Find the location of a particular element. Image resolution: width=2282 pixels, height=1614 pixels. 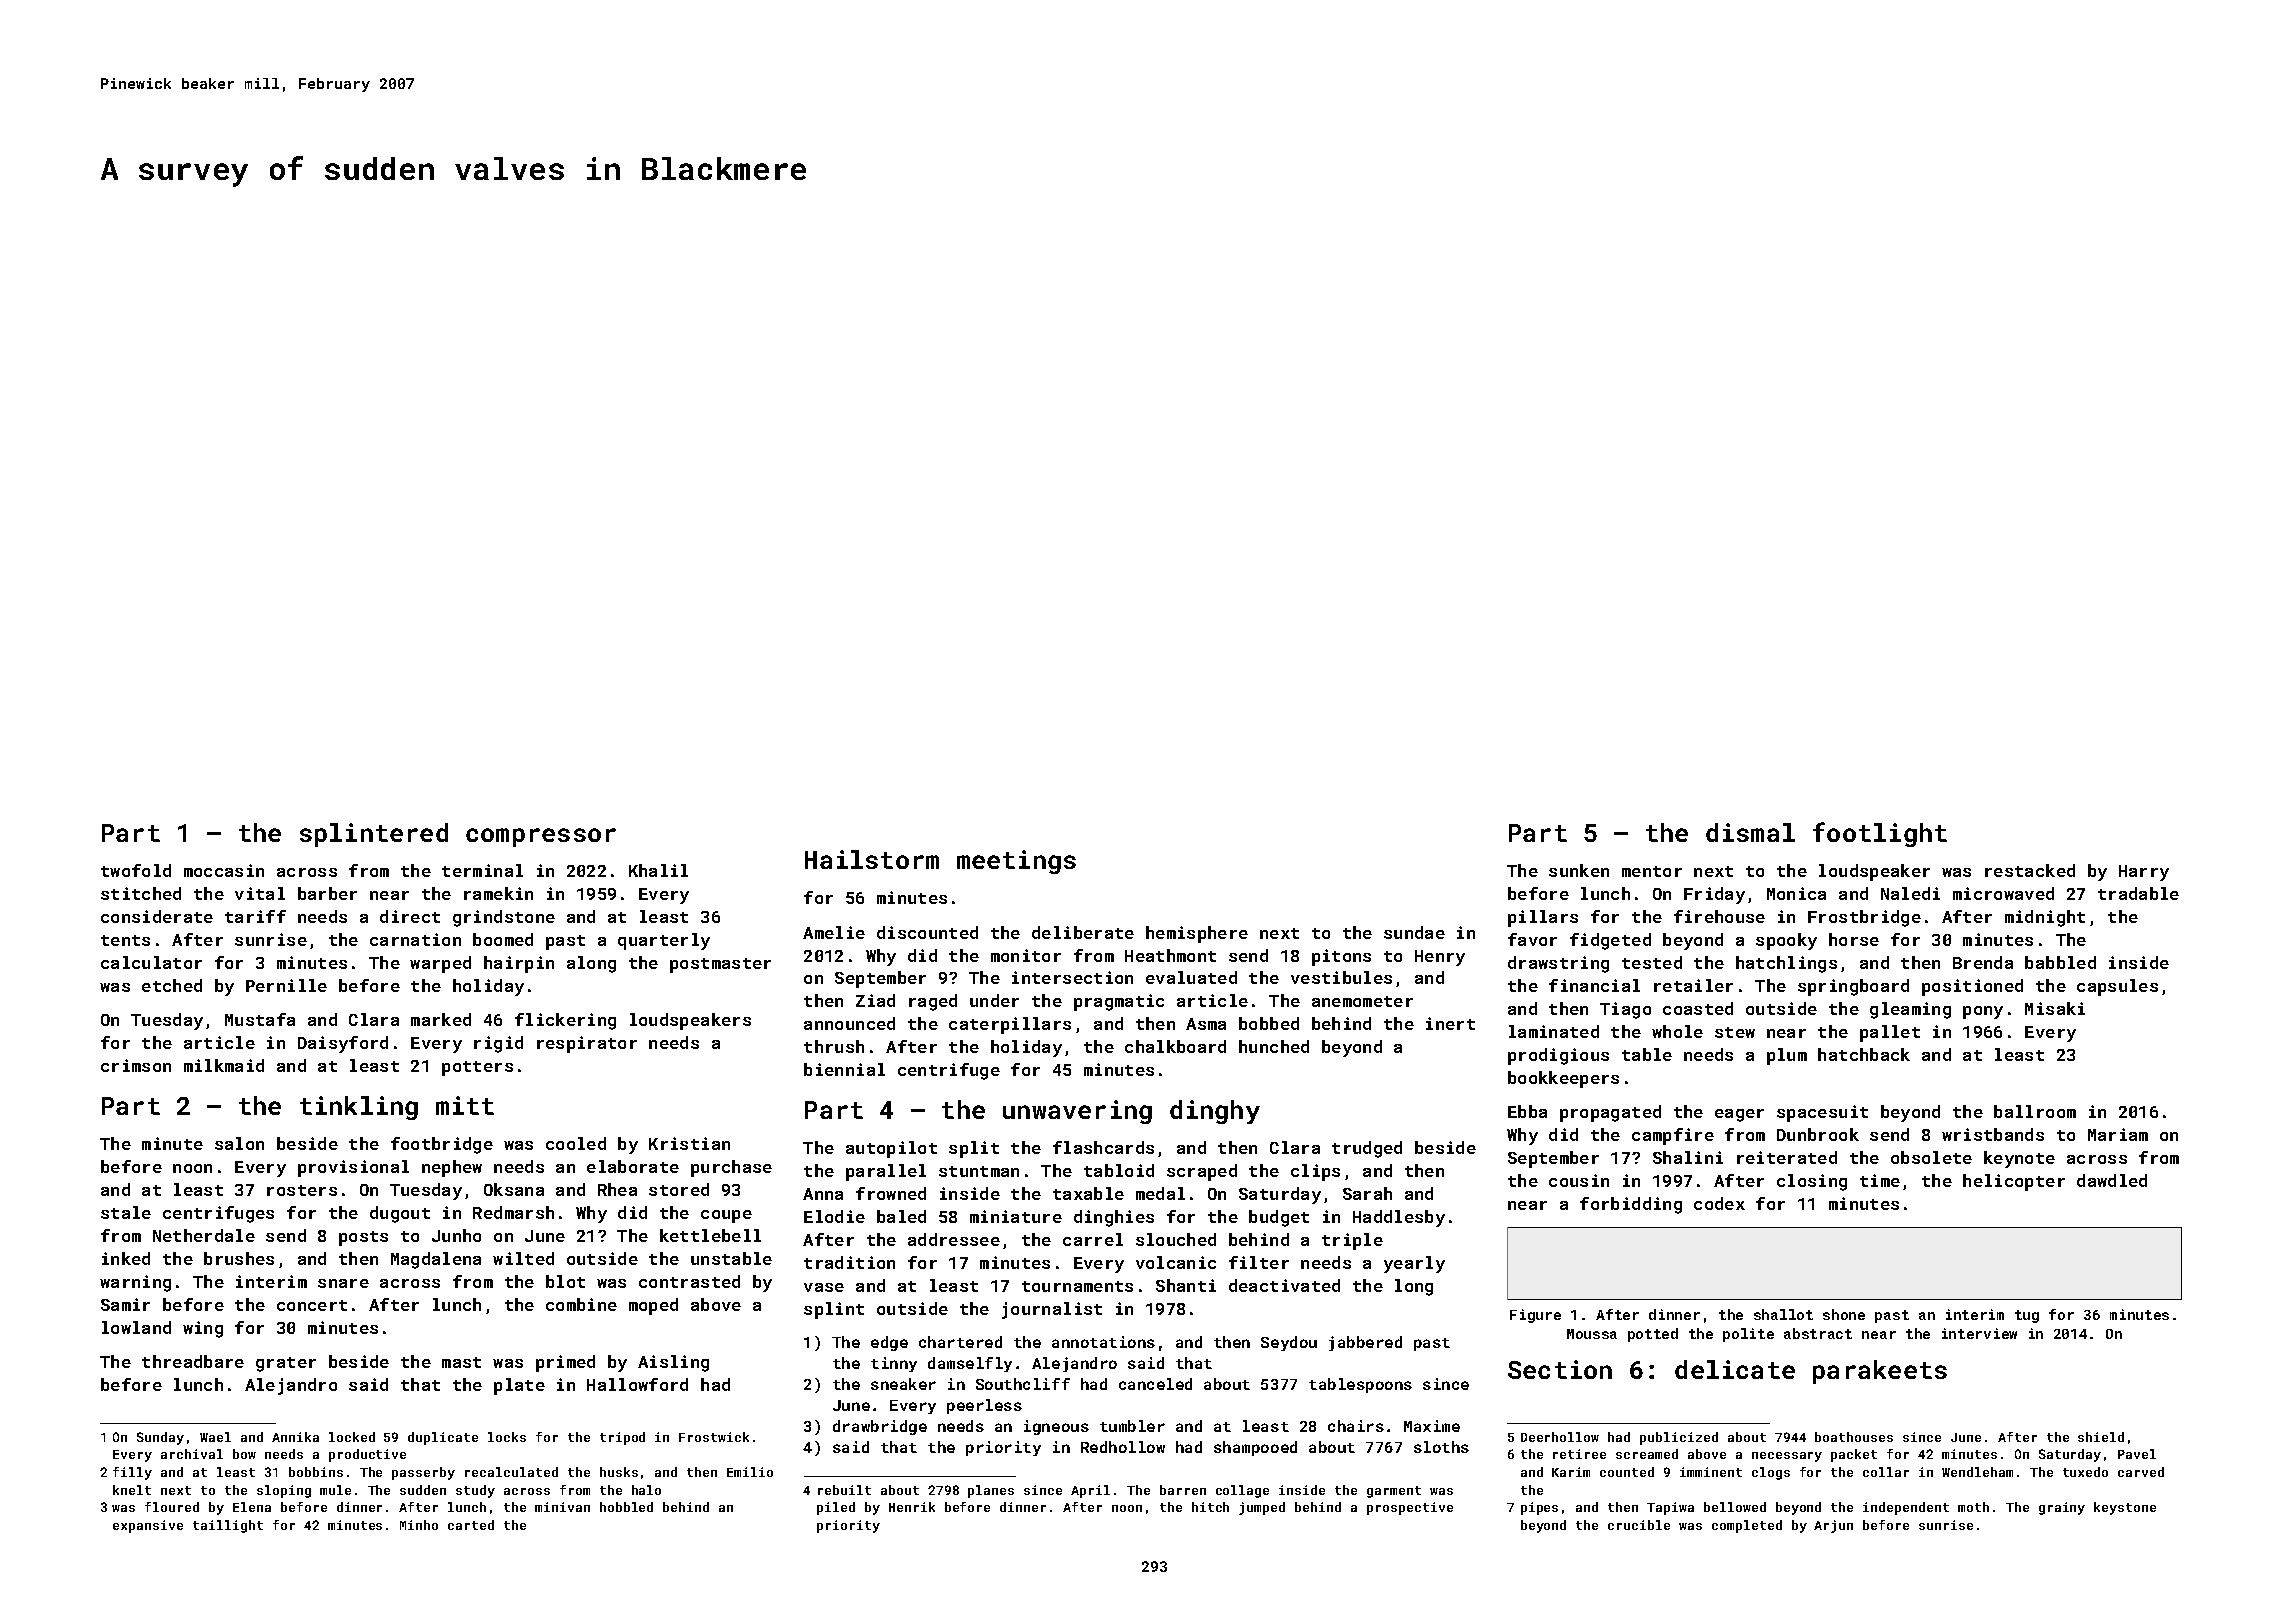

Arjun is located at coordinates (1833, 1526).
